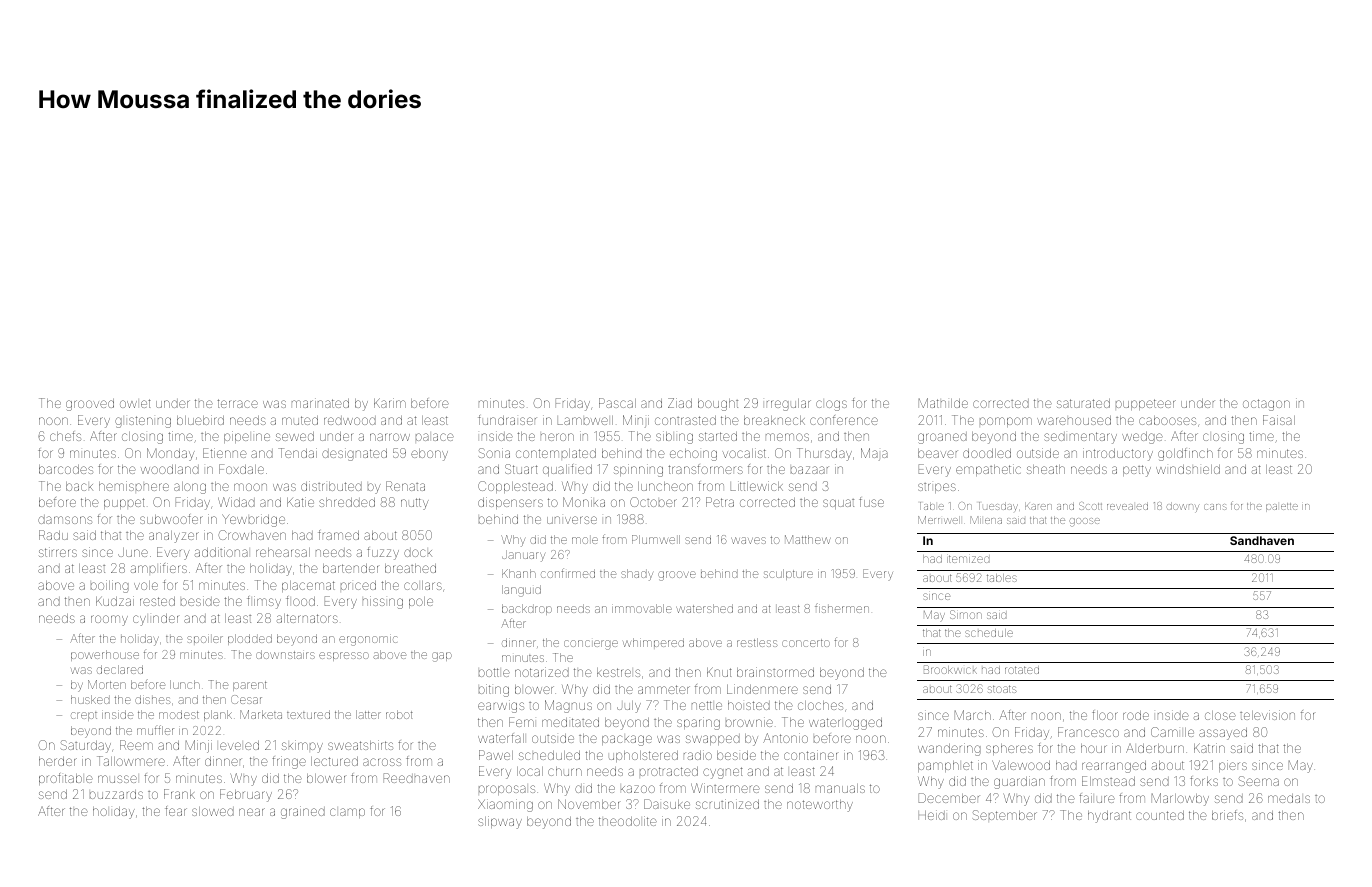  Describe the element at coordinates (382, 762) in the document. I see `across` at that location.
